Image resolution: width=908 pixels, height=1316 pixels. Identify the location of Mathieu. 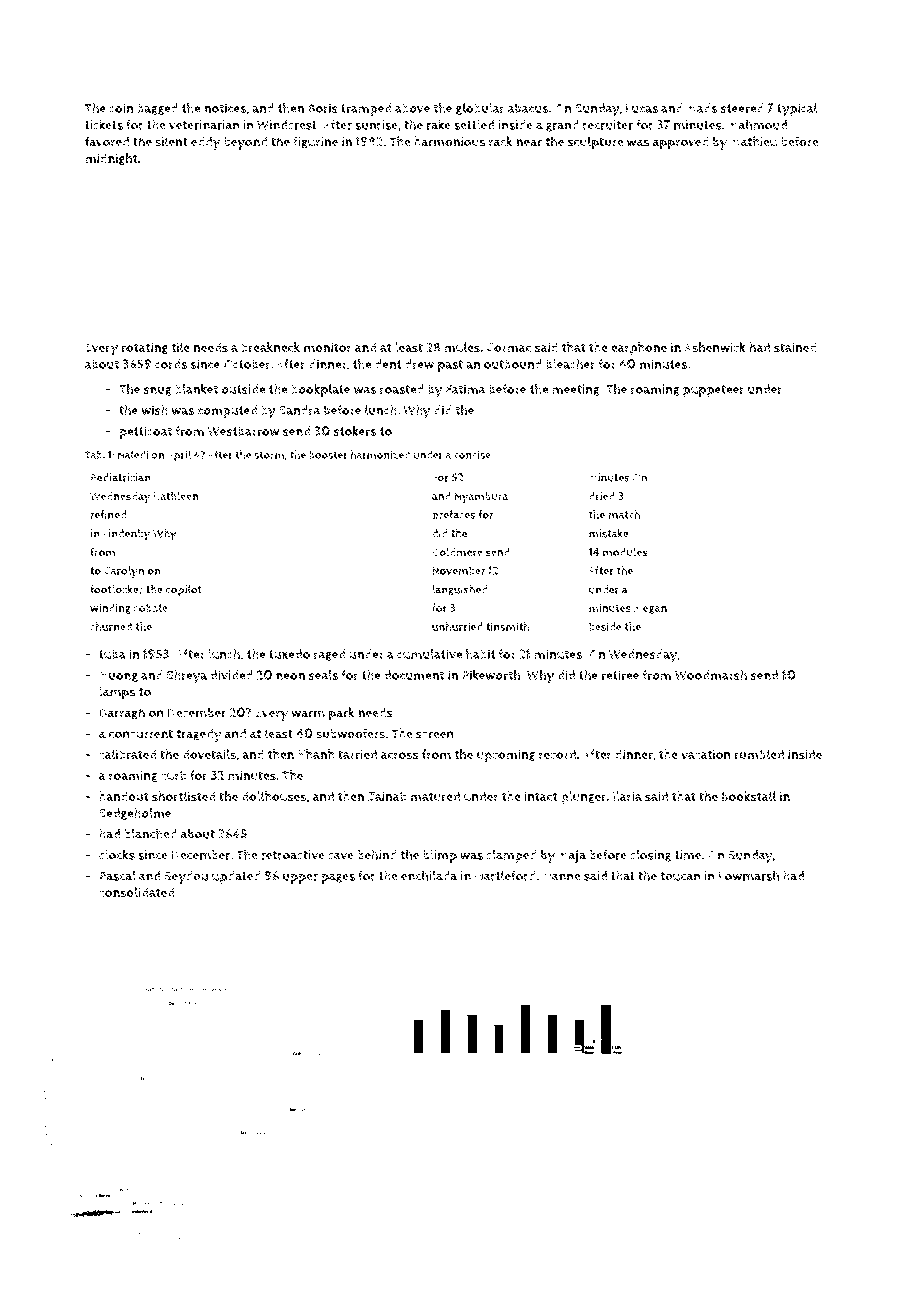
(754, 141).
